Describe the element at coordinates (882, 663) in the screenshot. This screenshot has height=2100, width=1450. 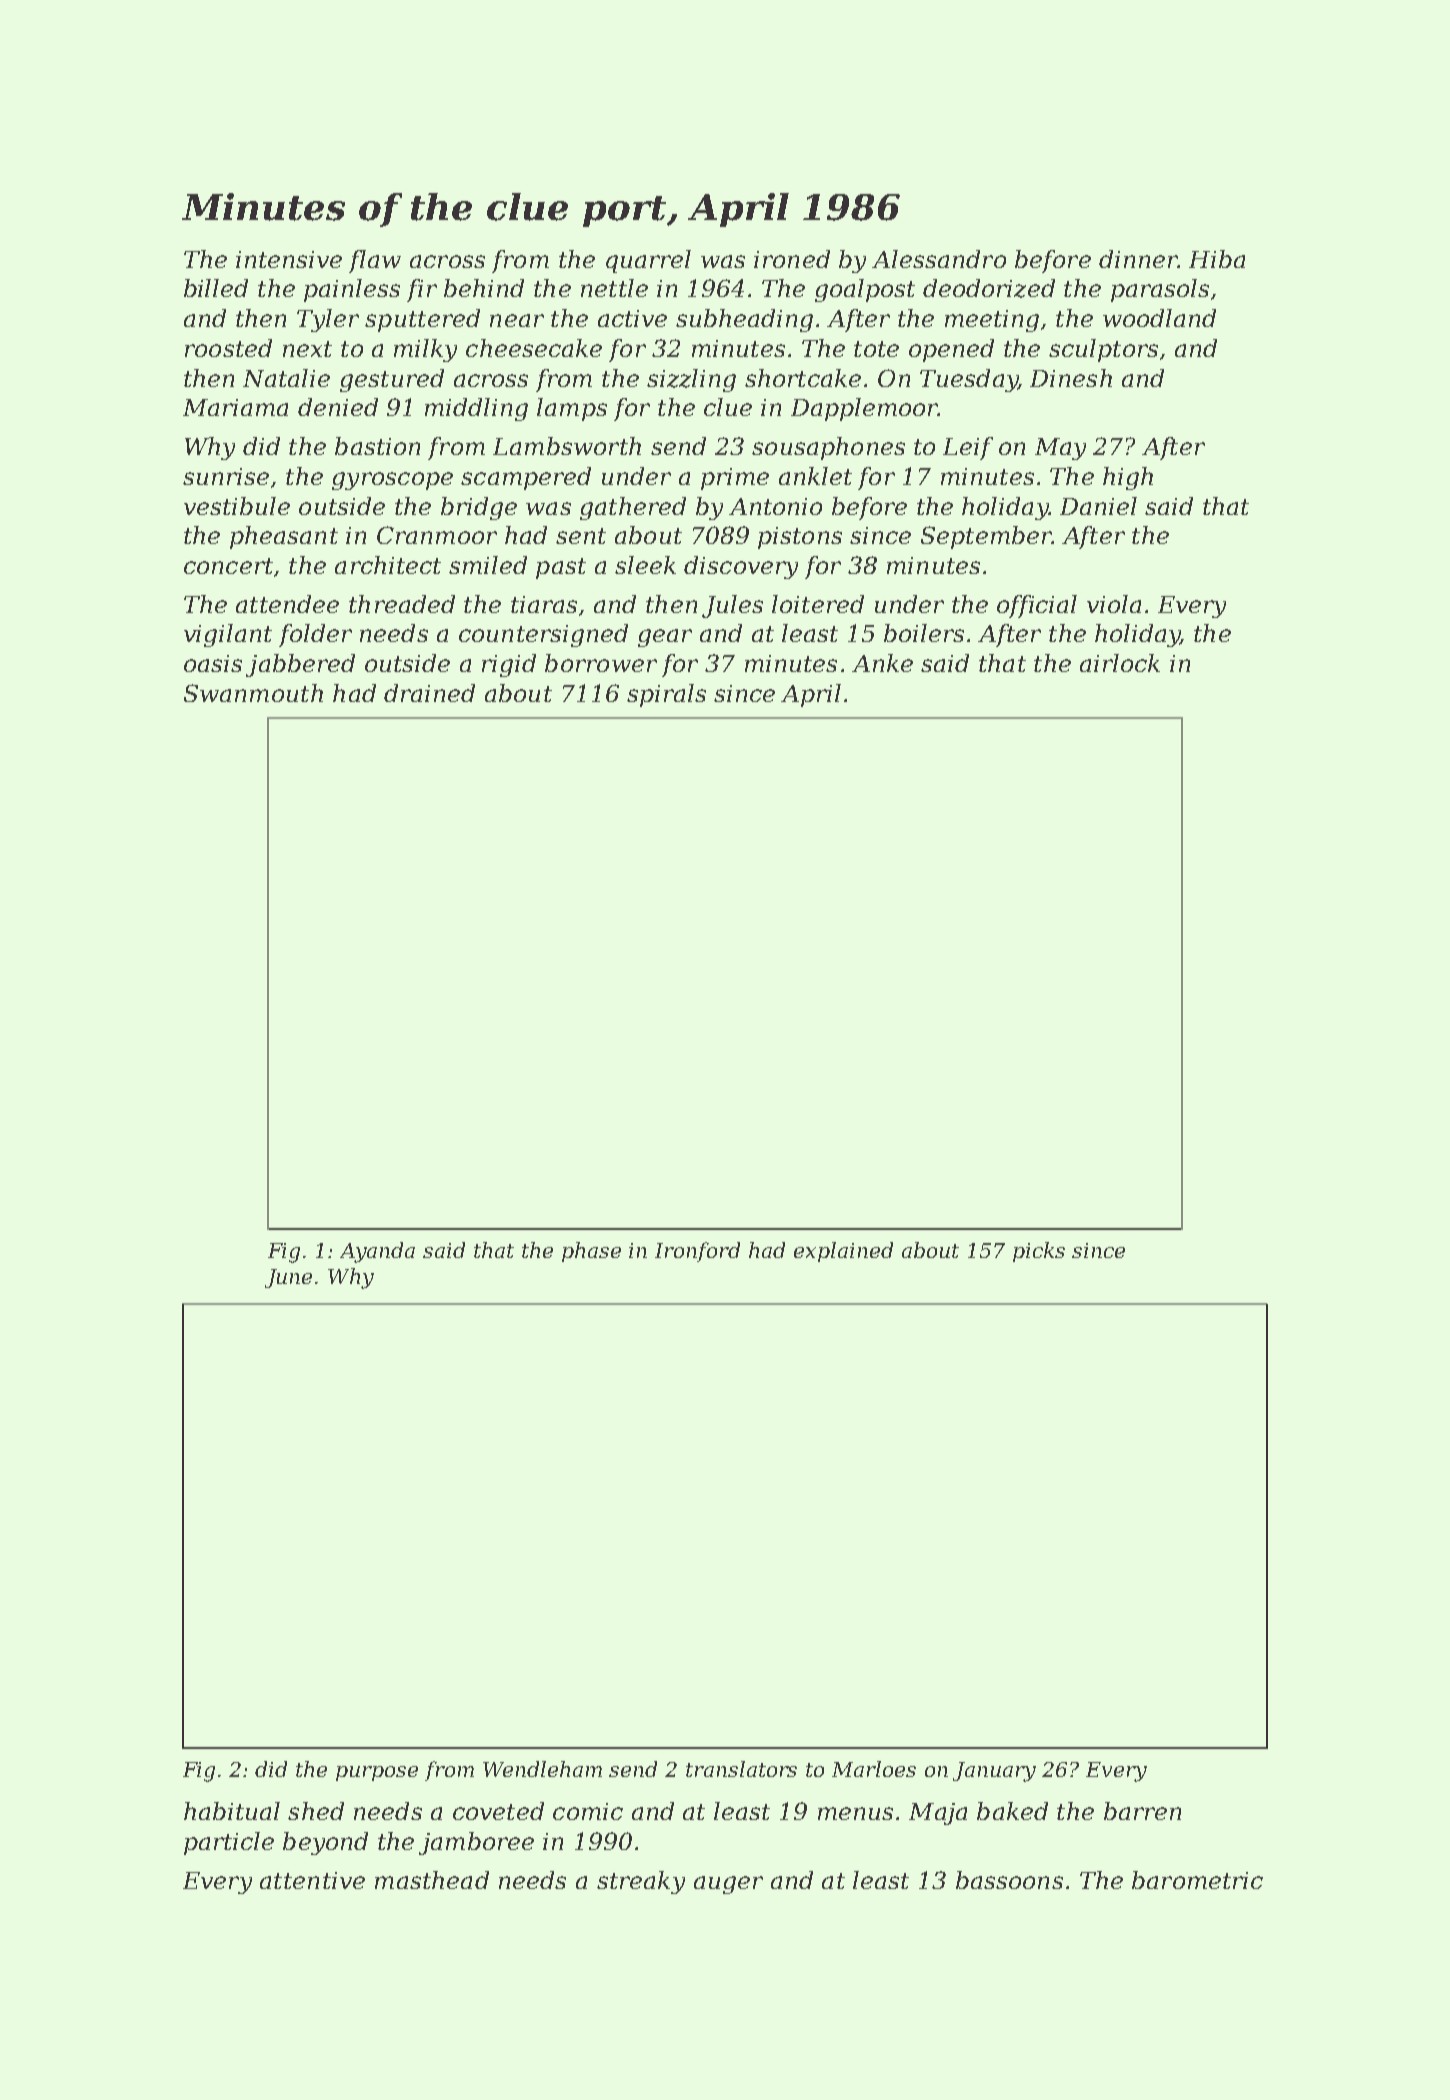
I see `Anke` at that location.
